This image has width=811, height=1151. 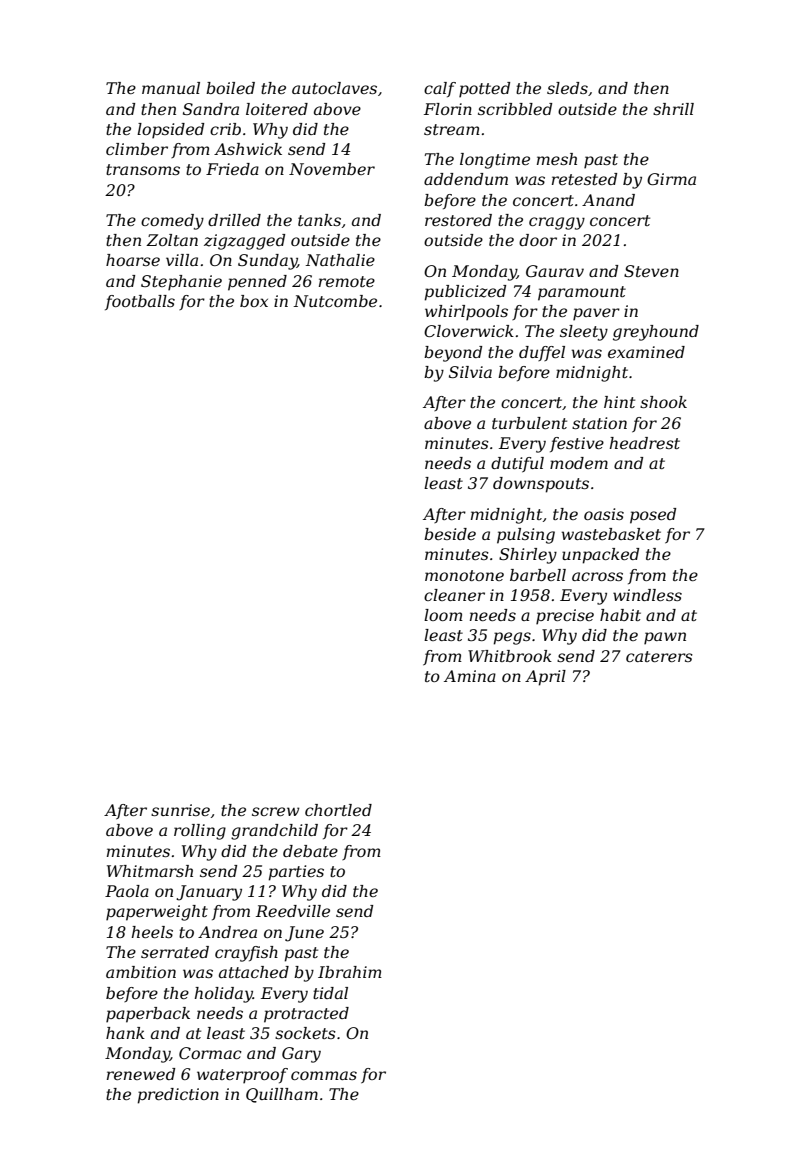 I want to click on April, so click(x=545, y=678).
